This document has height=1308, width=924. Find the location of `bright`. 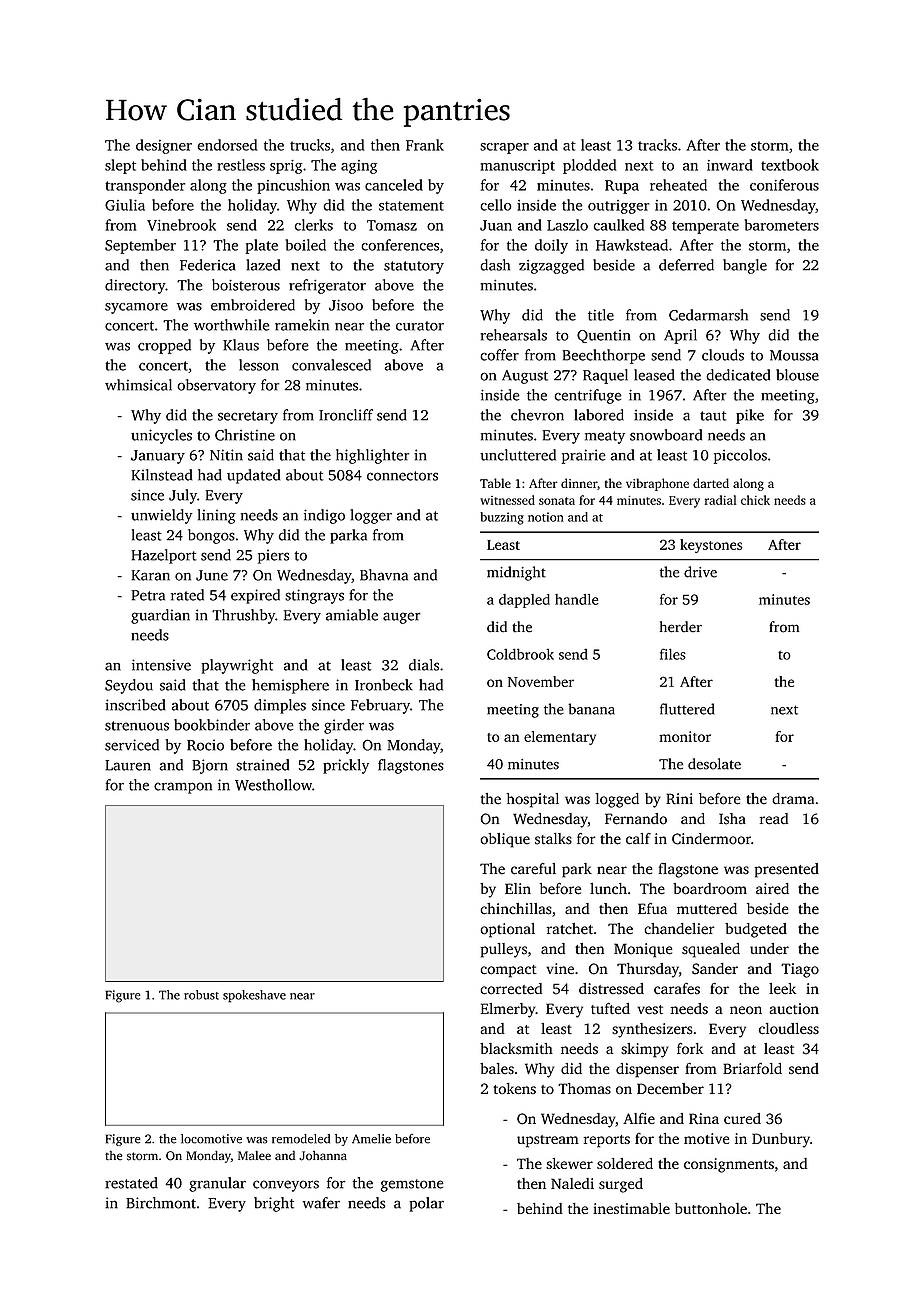

bright is located at coordinates (274, 1204).
